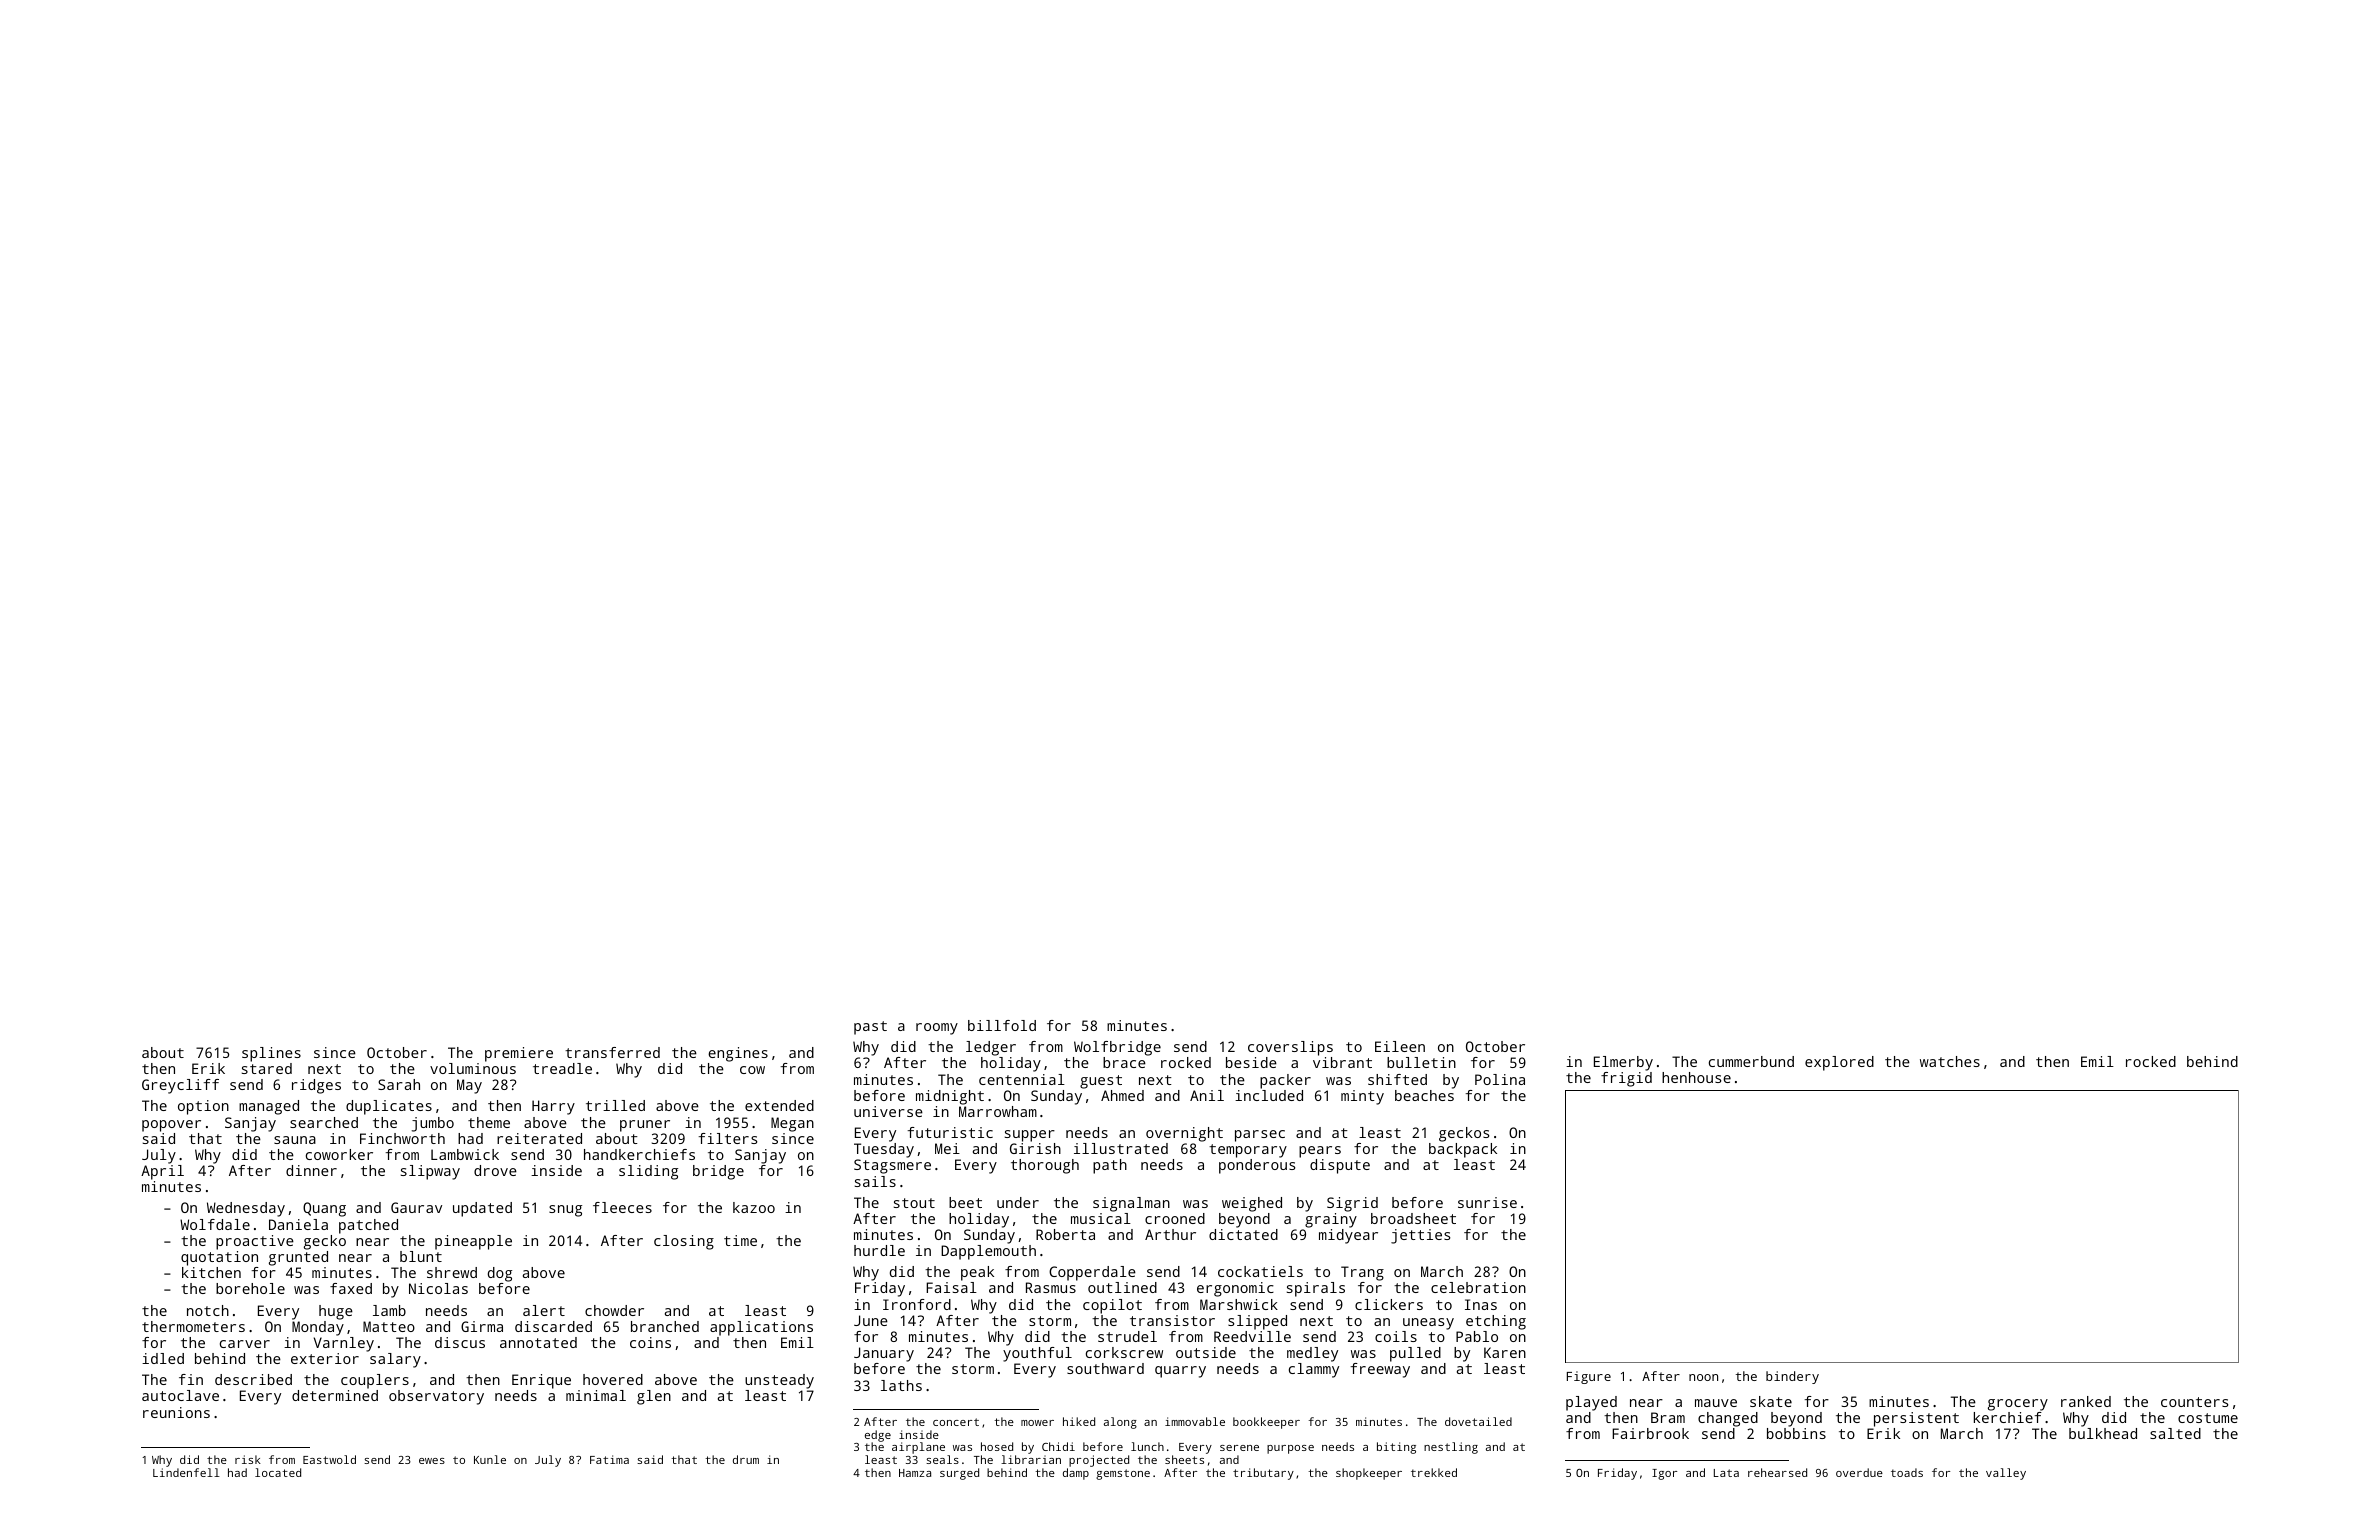 The height and width of the image is (1540, 2380). I want to click on Lindenfell, so click(186, 1472).
